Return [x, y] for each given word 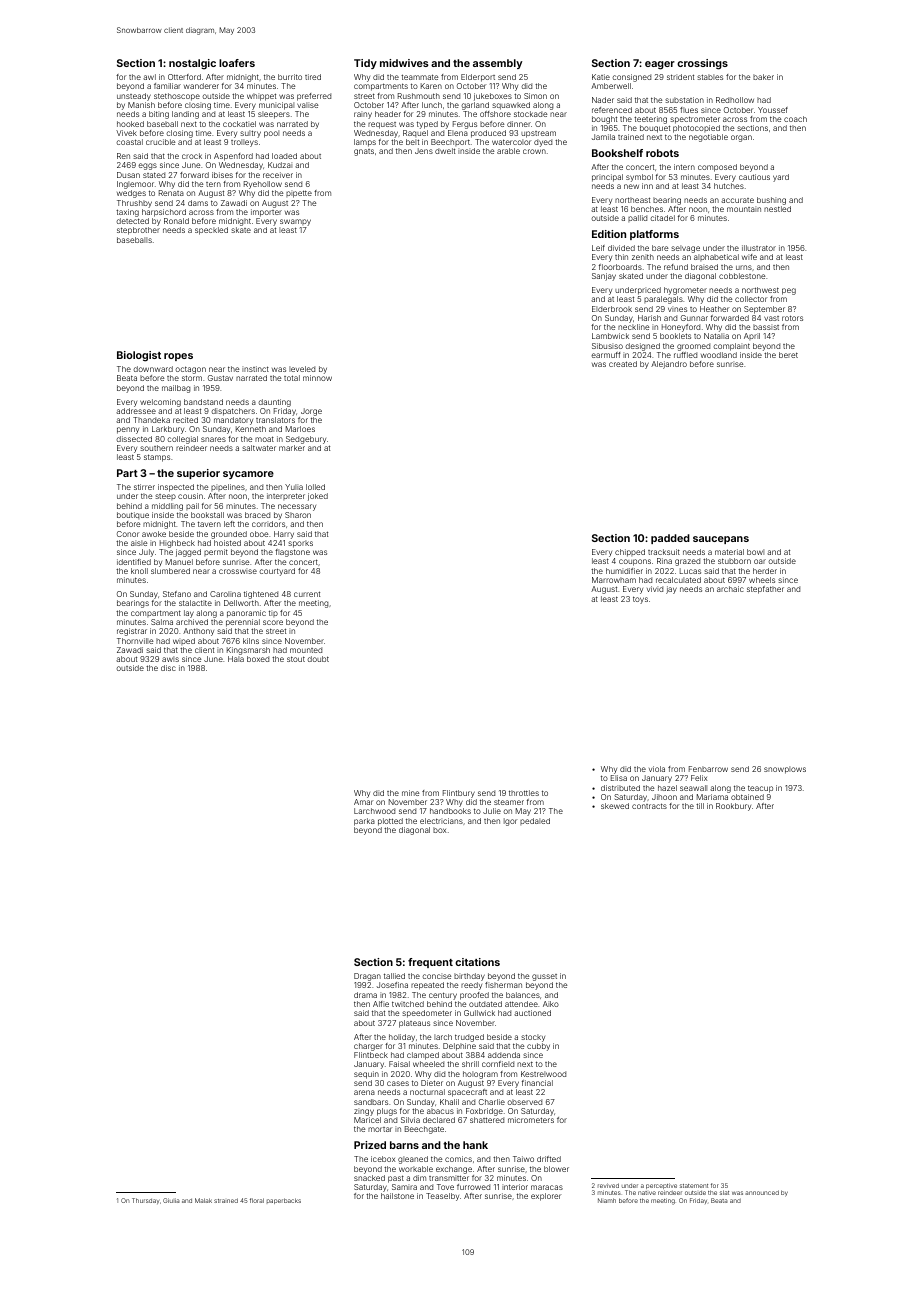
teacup [760, 789]
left [229, 524]
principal [607, 178]
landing [185, 115]
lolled [315, 487]
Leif [598, 248]
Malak [203, 1200]
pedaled [535, 821]
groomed [693, 347]
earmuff [605, 355]
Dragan [367, 977]
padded [670, 539]
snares [213, 439]
